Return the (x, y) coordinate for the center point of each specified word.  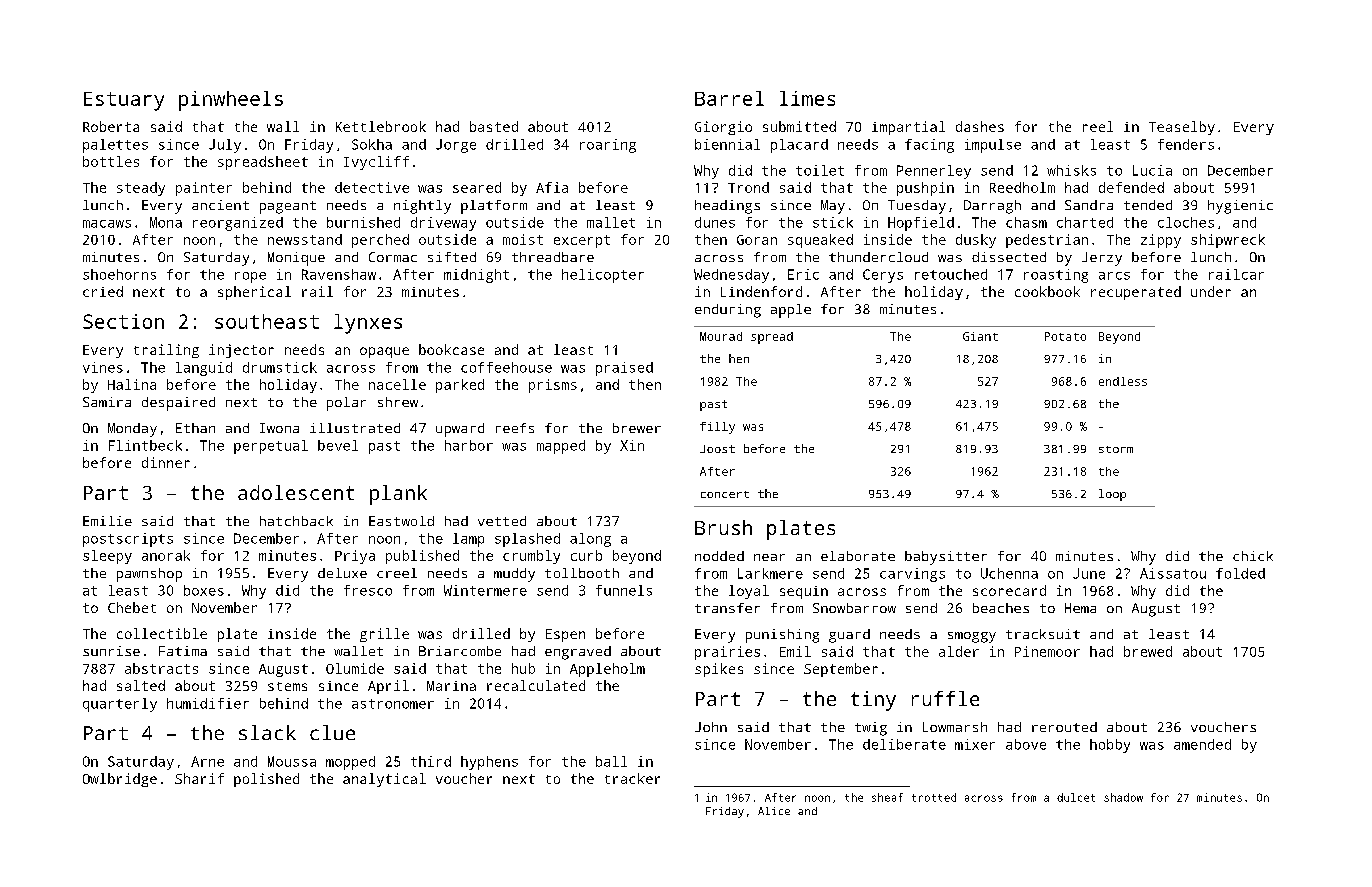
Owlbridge (120, 780)
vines (103, 367)
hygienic (1240, 207)
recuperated (1136, 293)
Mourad (721, 336)
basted (494, 126)
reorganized (238, 224)
